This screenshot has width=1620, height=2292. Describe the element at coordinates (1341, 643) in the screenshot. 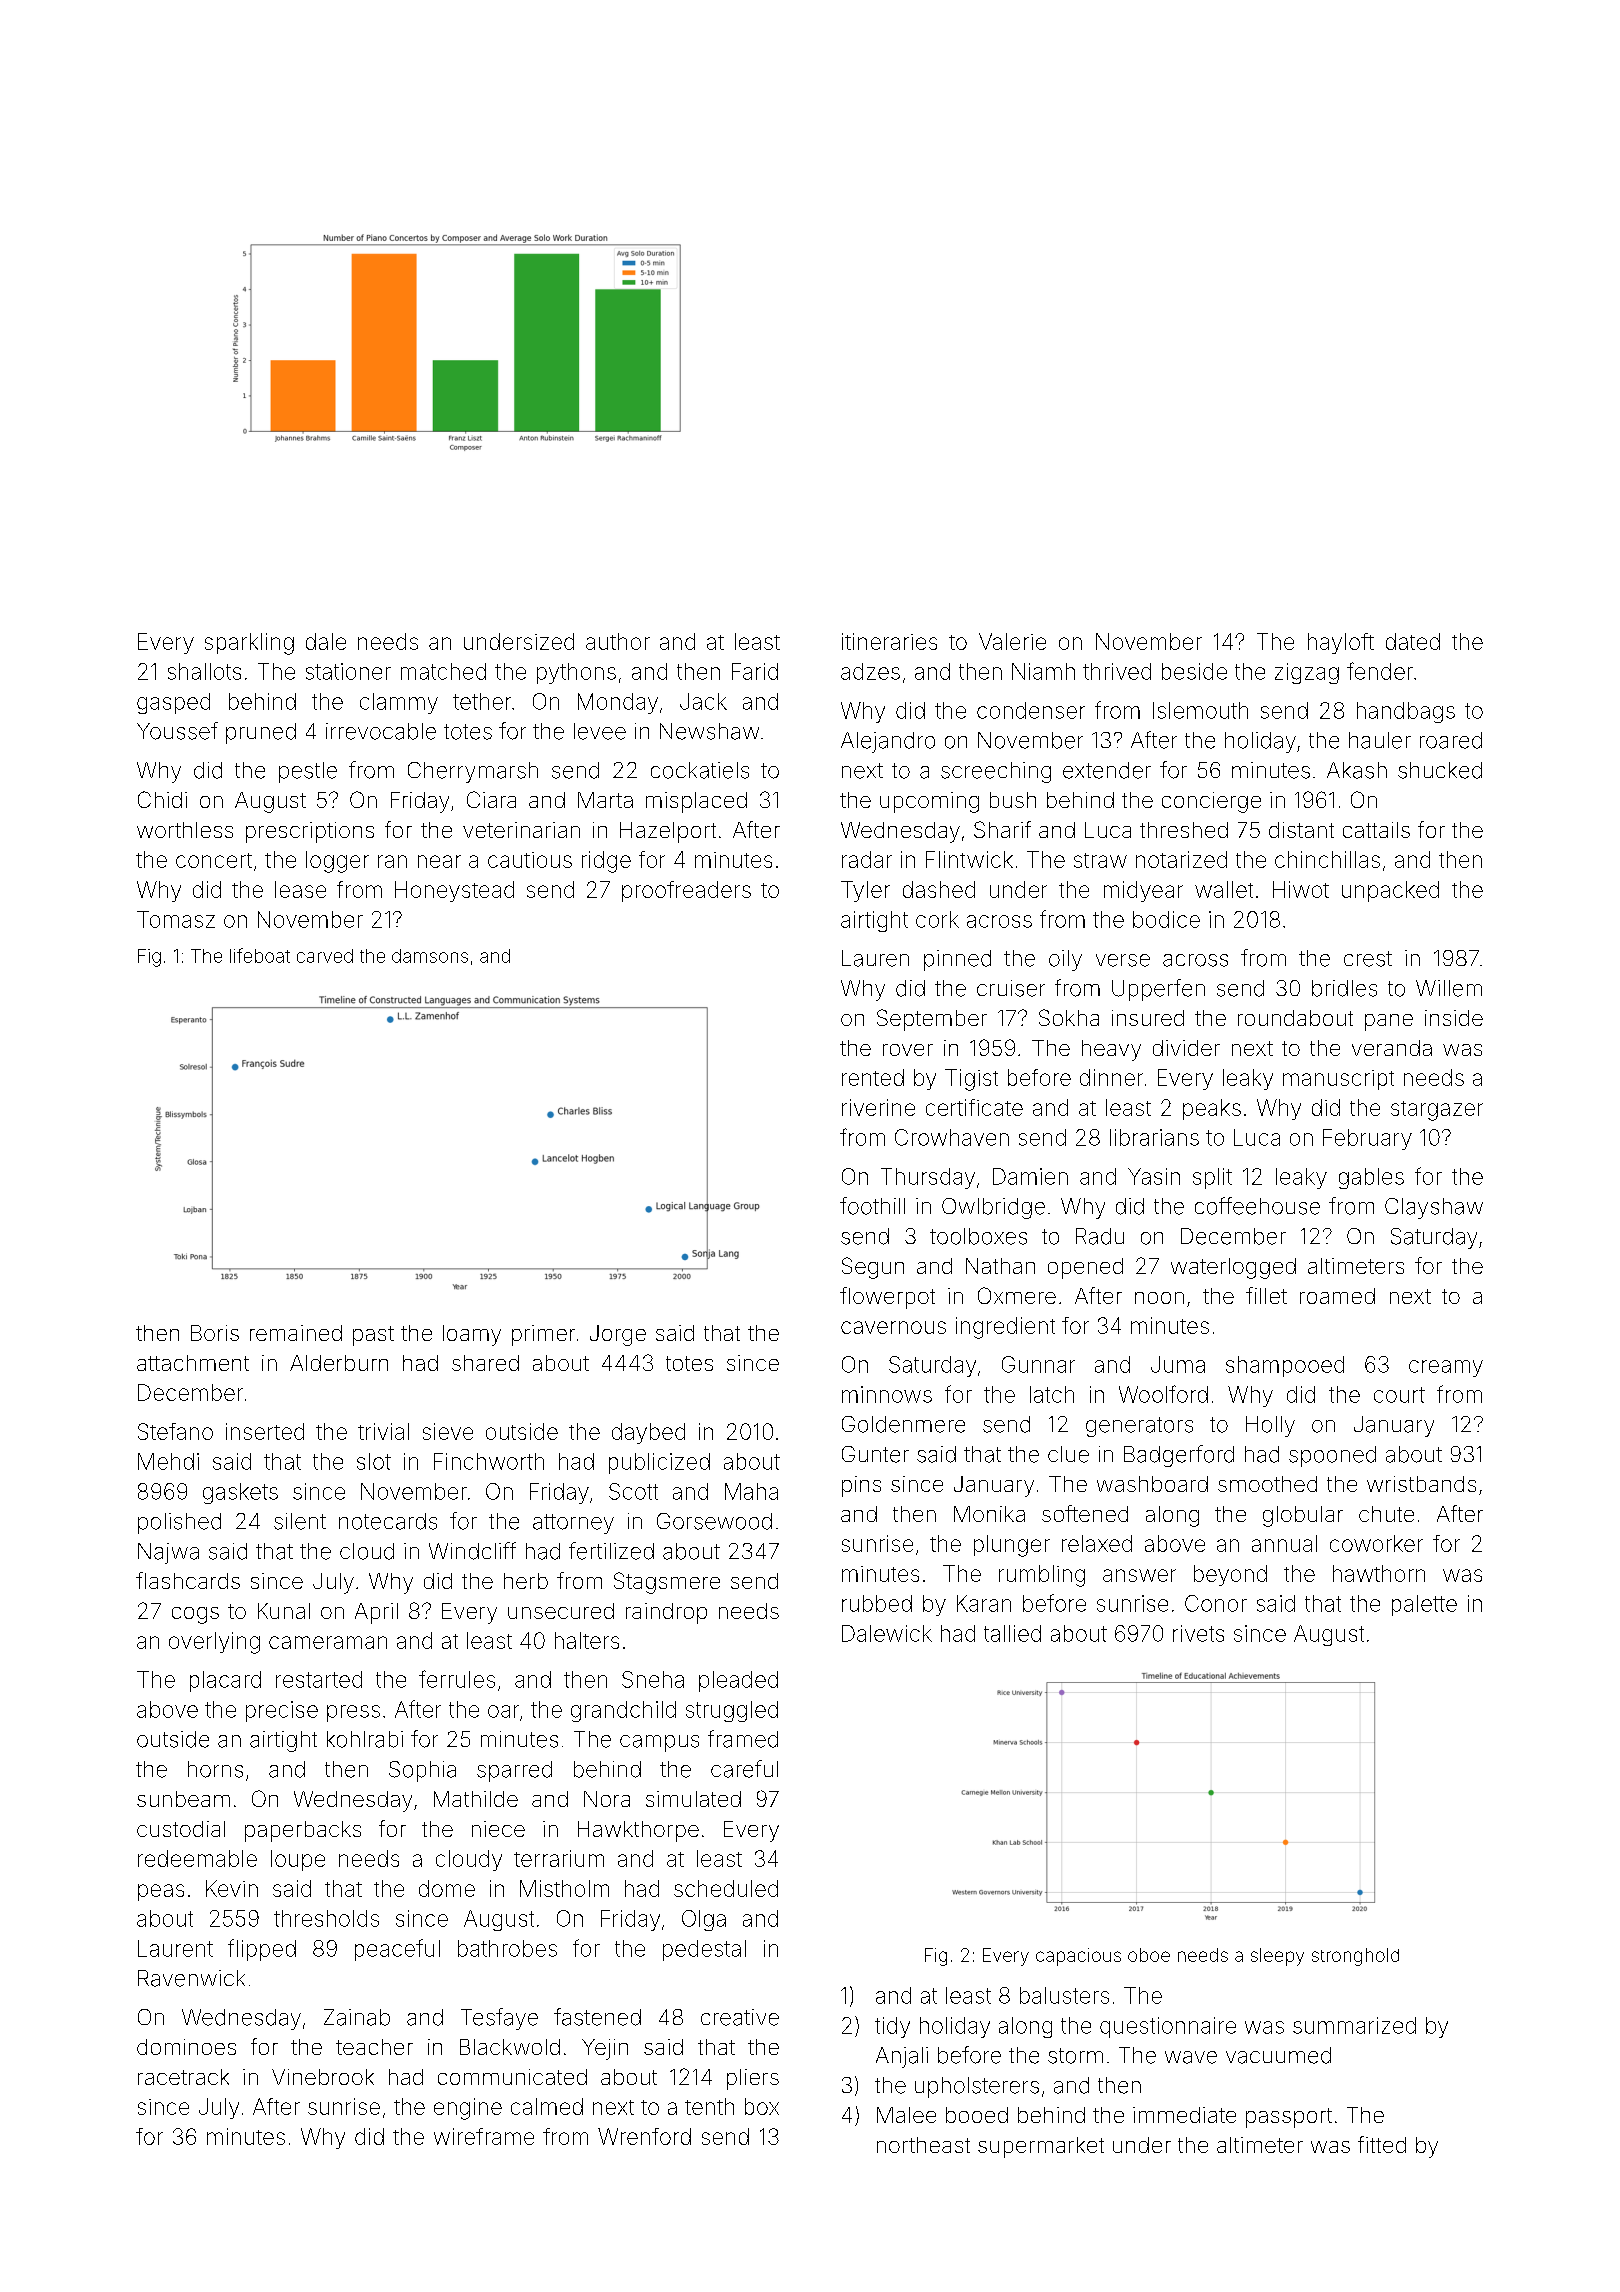

I see `hayloft` at that location.
